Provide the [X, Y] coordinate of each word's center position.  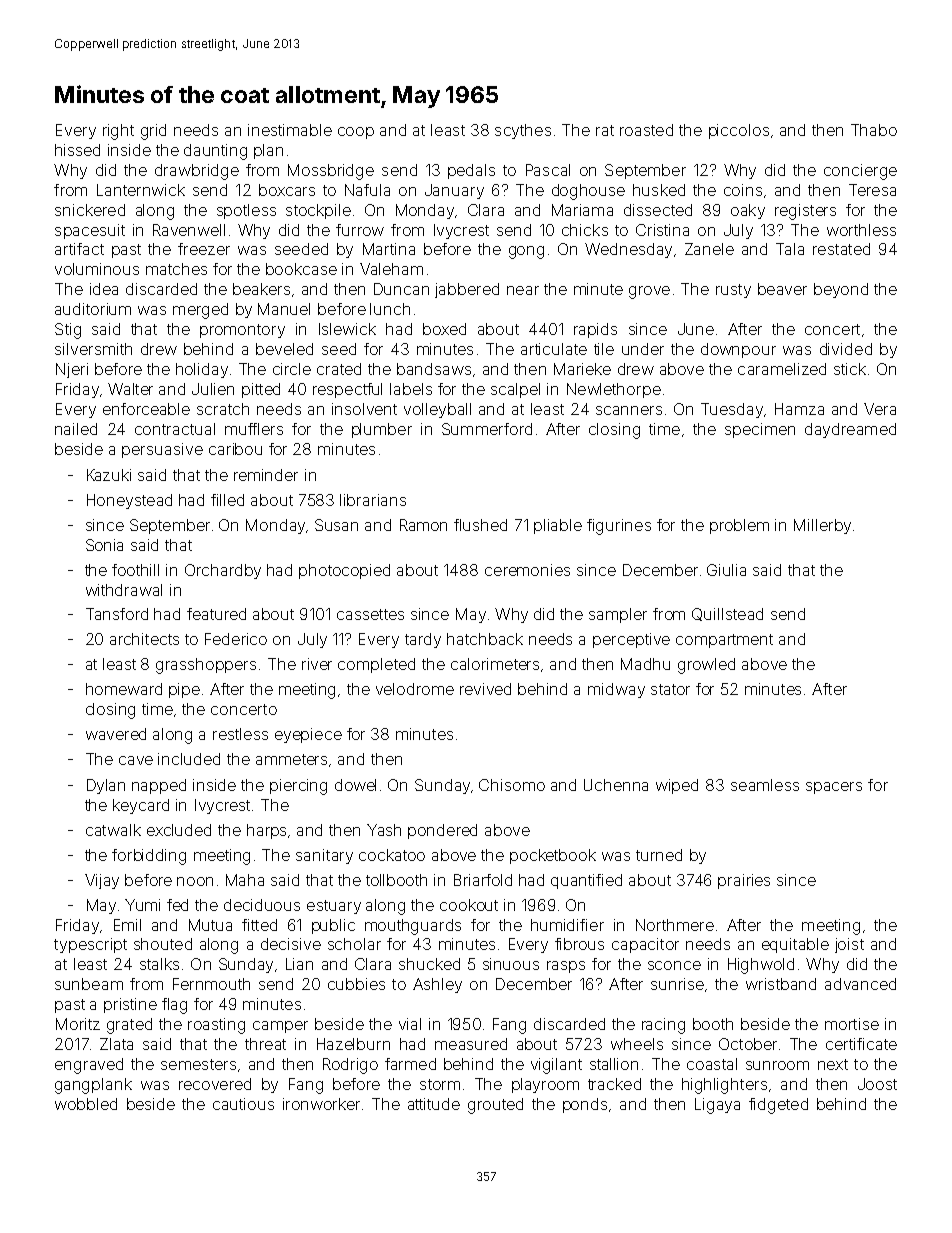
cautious [243, 1104]
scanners [629, 410]
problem [739, 526]
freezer [204, 249]
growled [706, 666]
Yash [384, 830]
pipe [184, 690]
